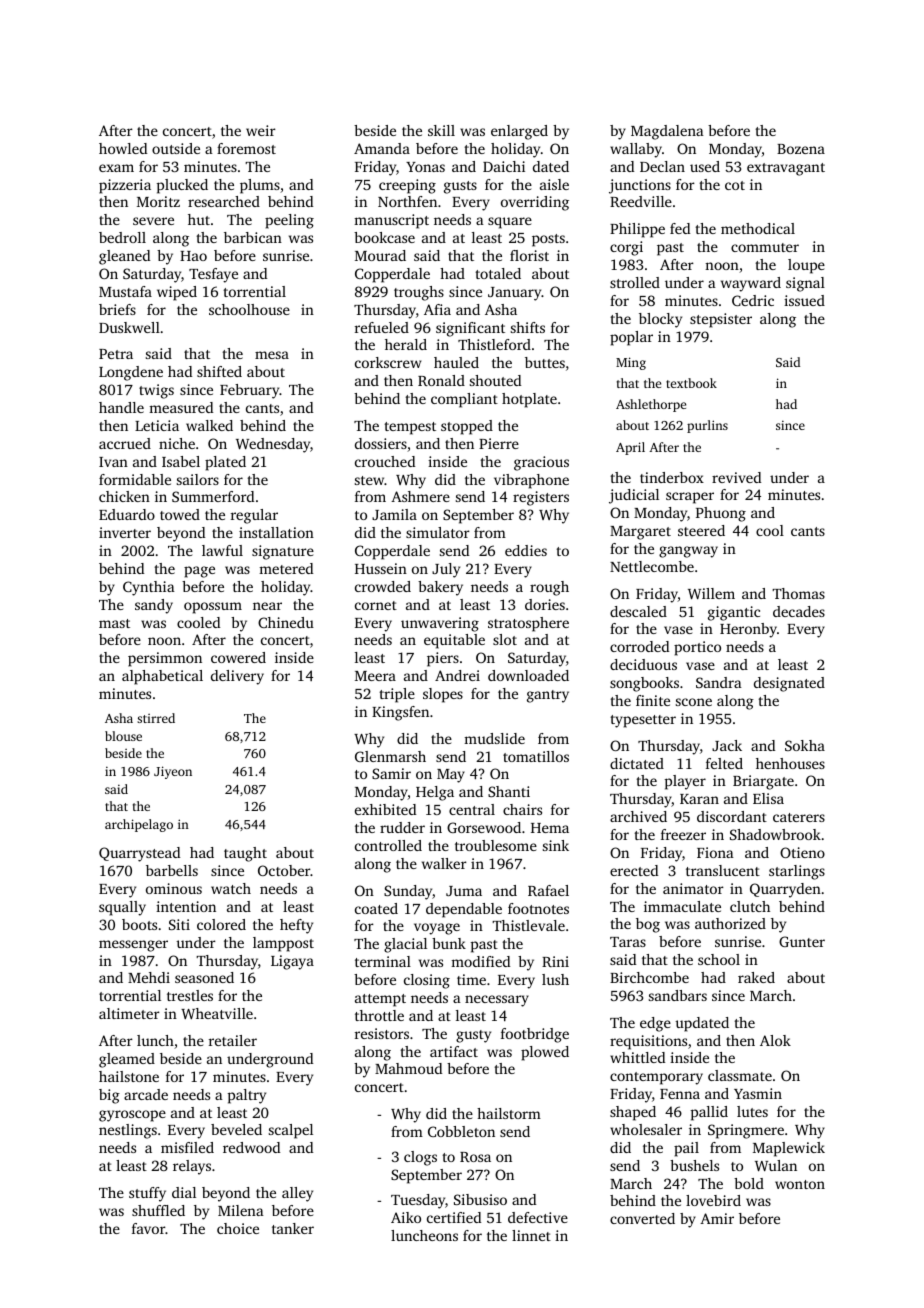 Image resolution: width=924 pixels, height=1308 pixels. Describe the element at coordinates (802, 941) in the page. I see `Gunter` at that location.
